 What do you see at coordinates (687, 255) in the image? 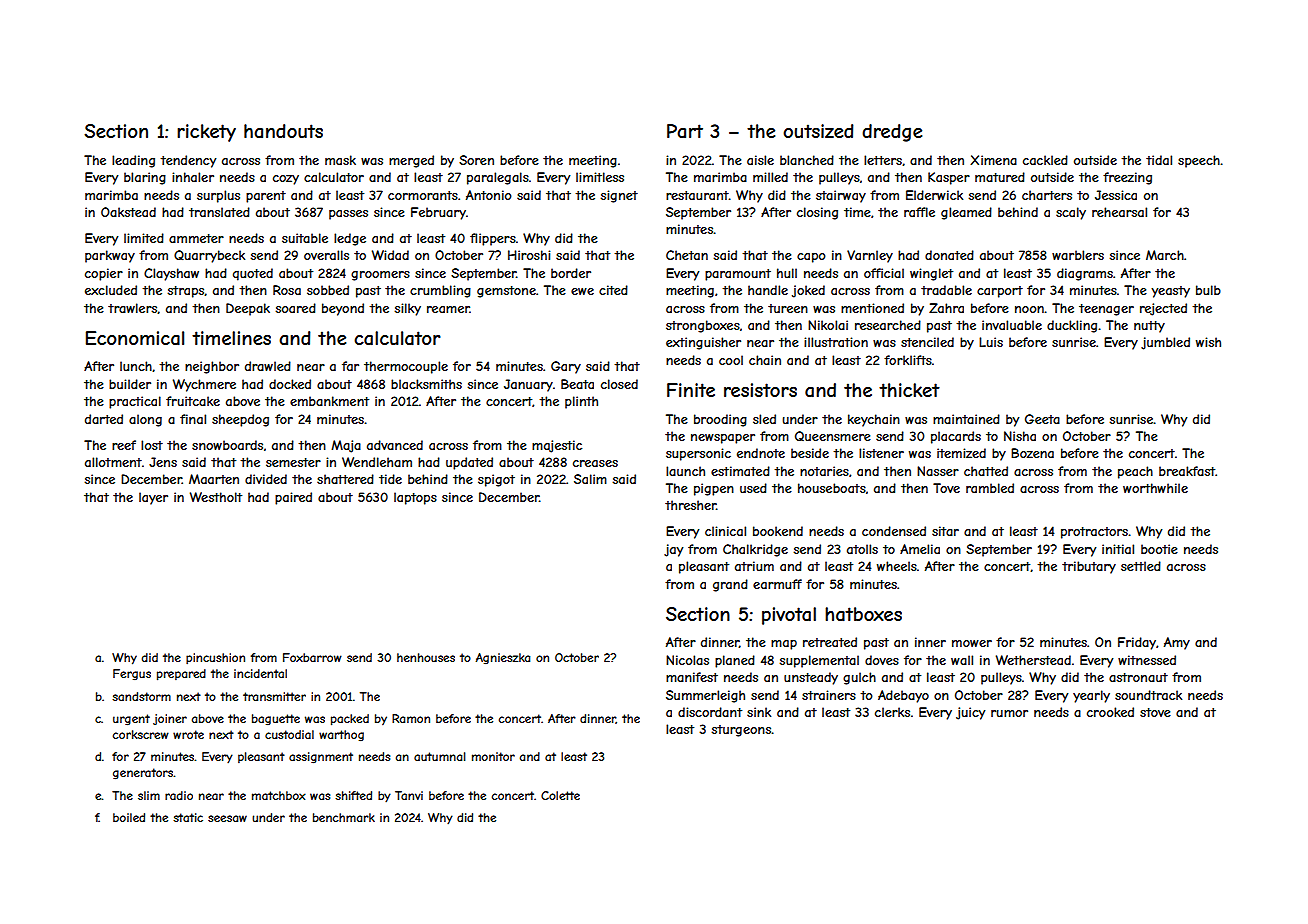
I see `Chetan` at bounding box center [687, 255].
